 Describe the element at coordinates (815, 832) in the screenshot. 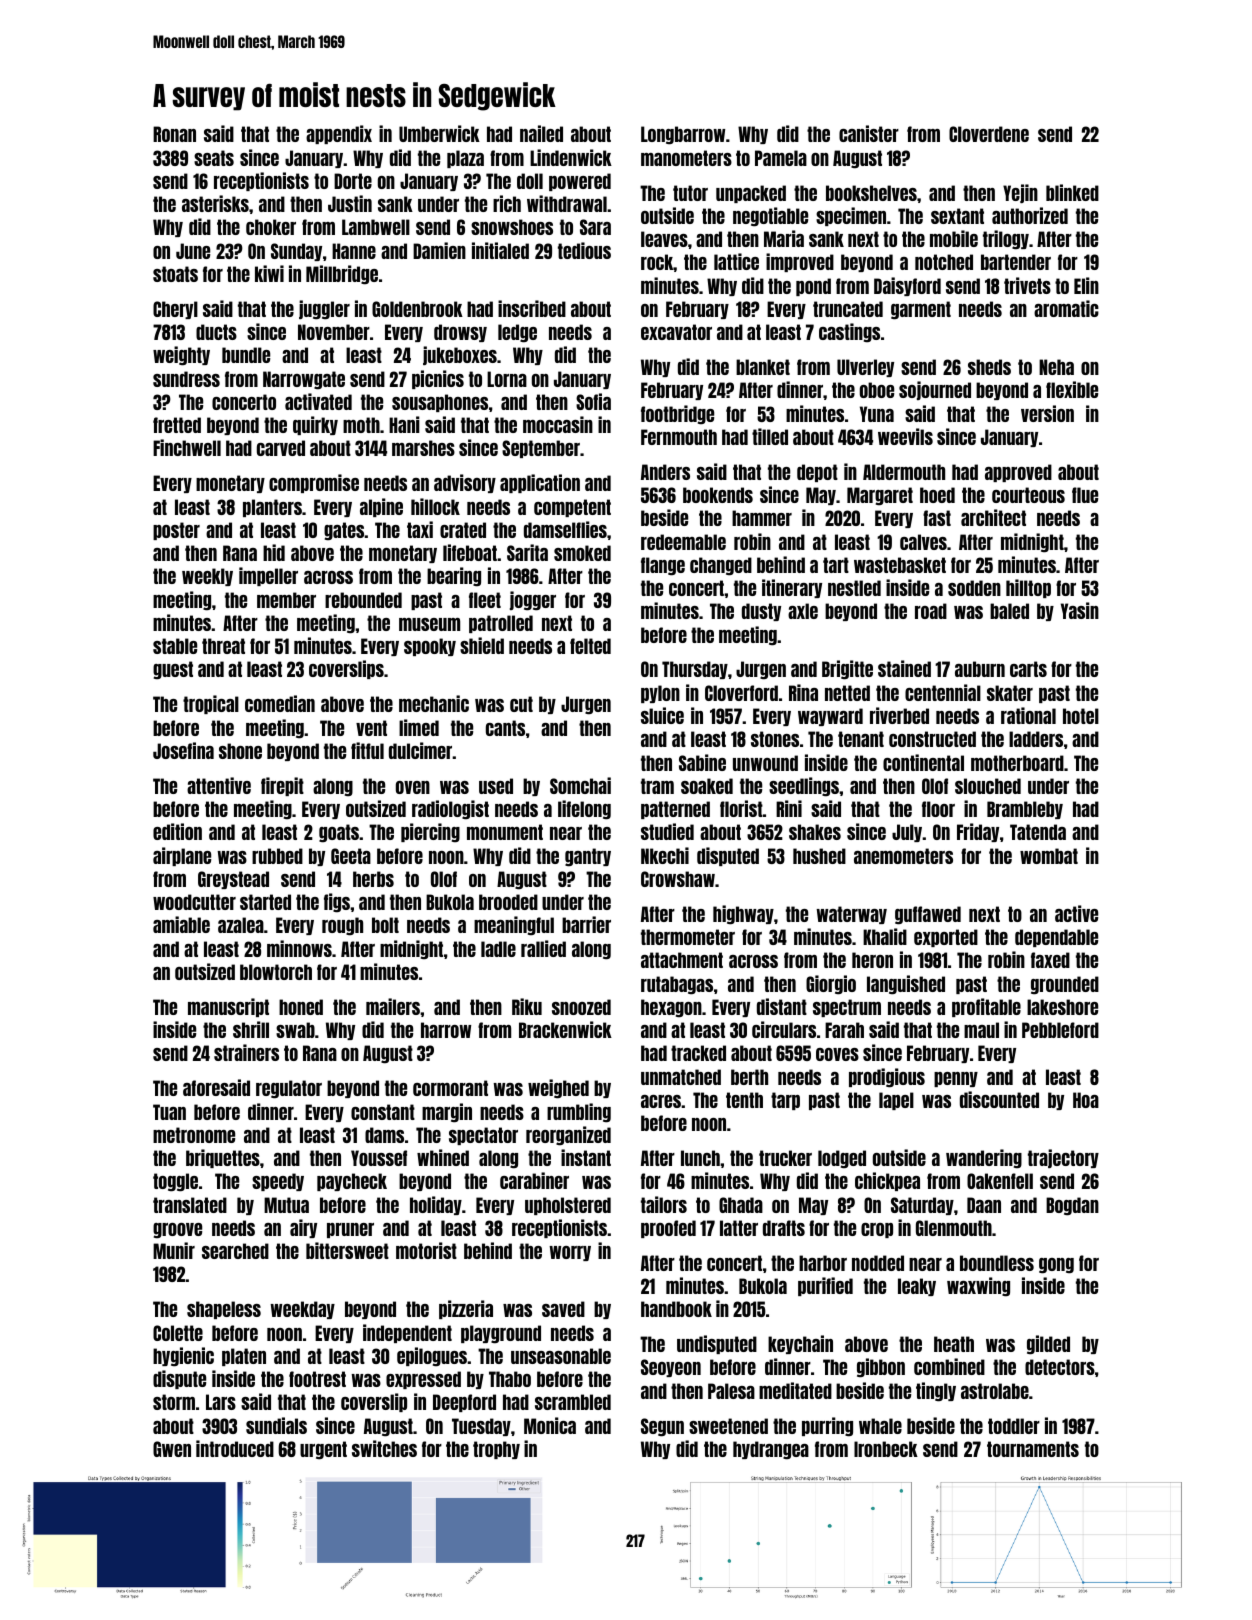

I see `shakes` at that location.
